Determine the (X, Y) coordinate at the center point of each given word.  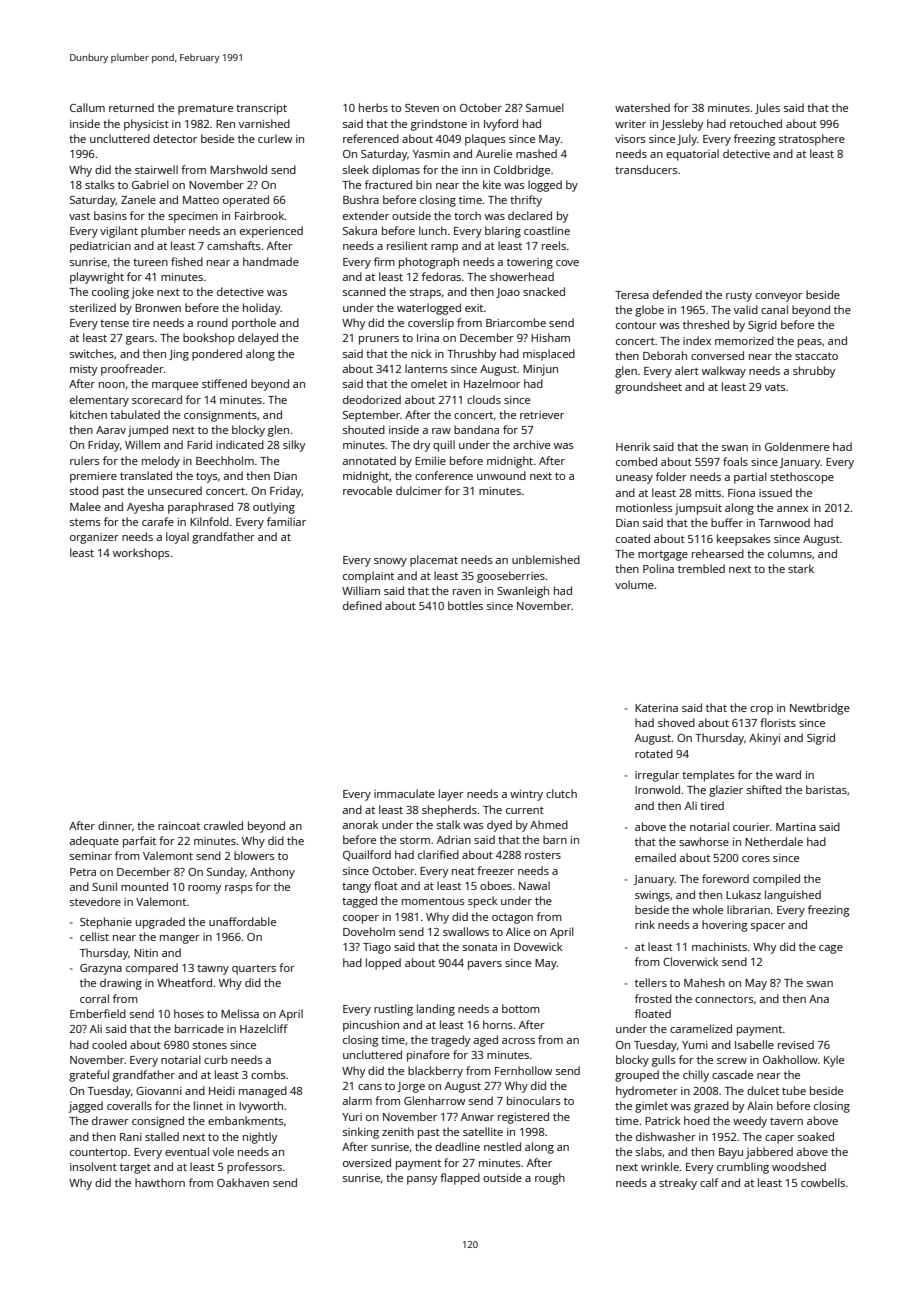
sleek (356, 169)
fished (187, 261)
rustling (393, 1010)
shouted (364, 429)
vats (775, 387)
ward (788, 774)
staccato (816, 356)
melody (161, 462)
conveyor (779, 297)
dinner (115, 825)
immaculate (404, 793)
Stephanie (106, 923)
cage (831, 949)
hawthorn (160, 1182)
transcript (261, 109)
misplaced (549, 355)
